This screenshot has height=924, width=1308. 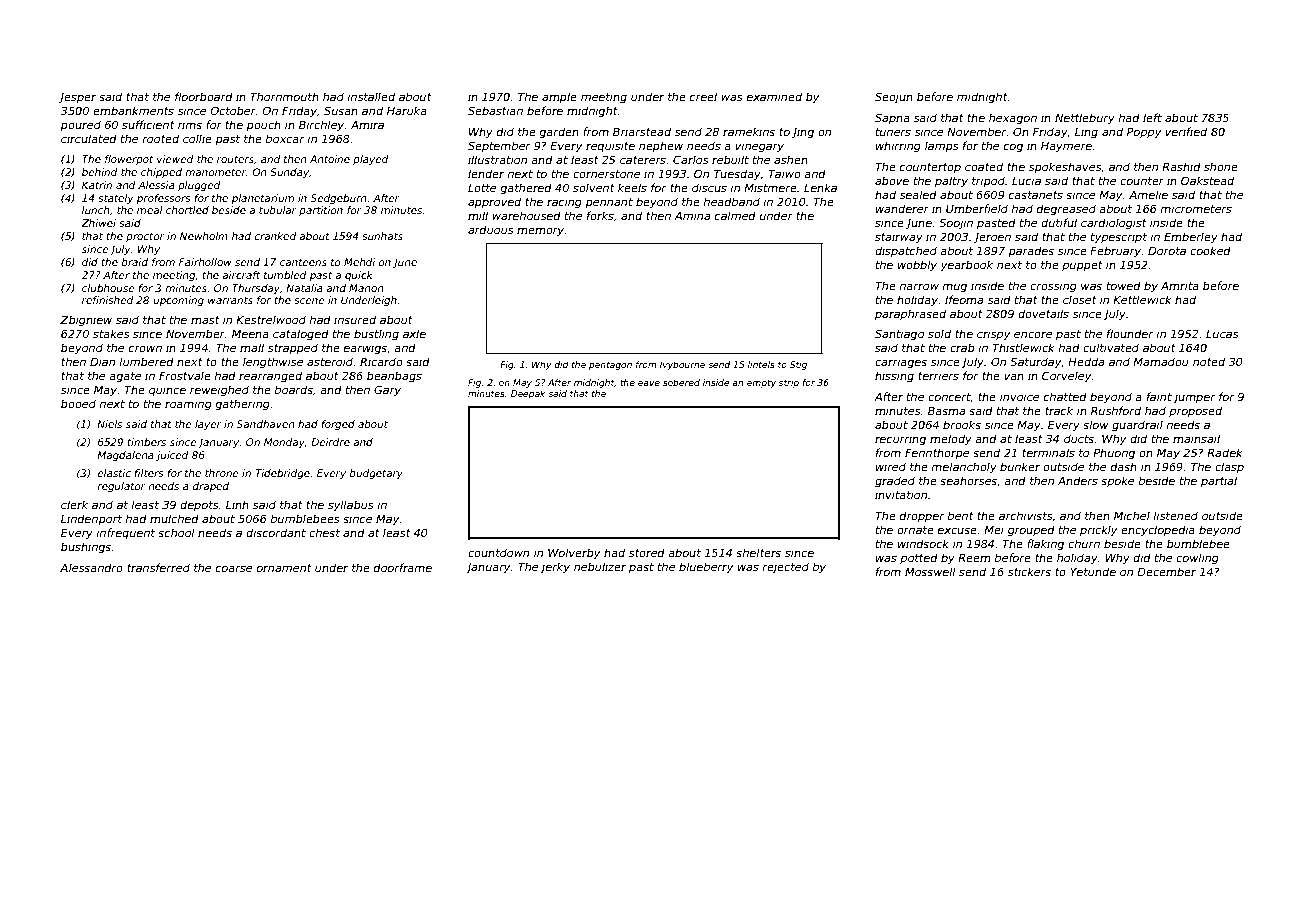 I want to click on examined, so click(x=774, y=96).
